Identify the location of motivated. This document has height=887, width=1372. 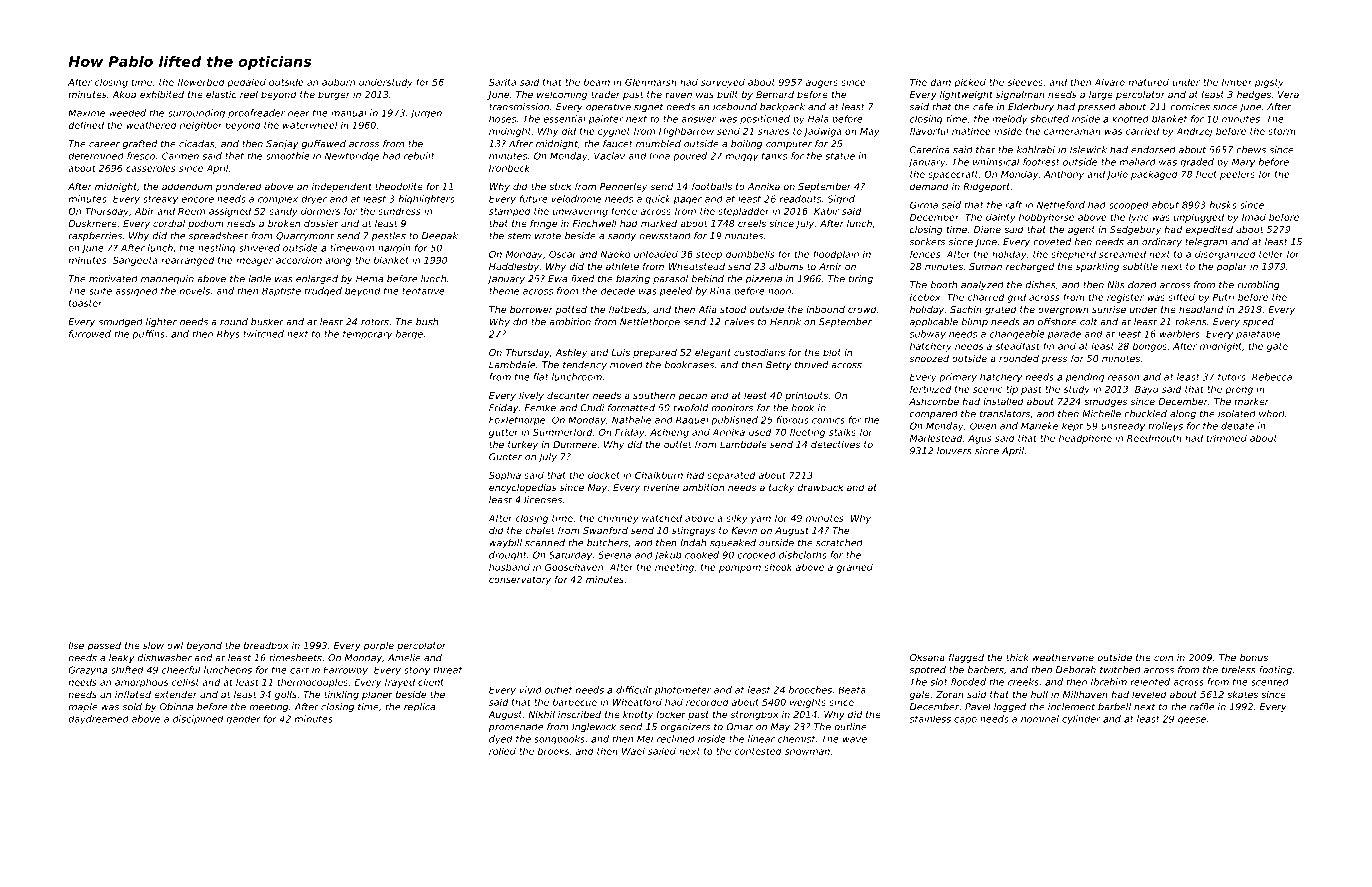
(113, 279).
